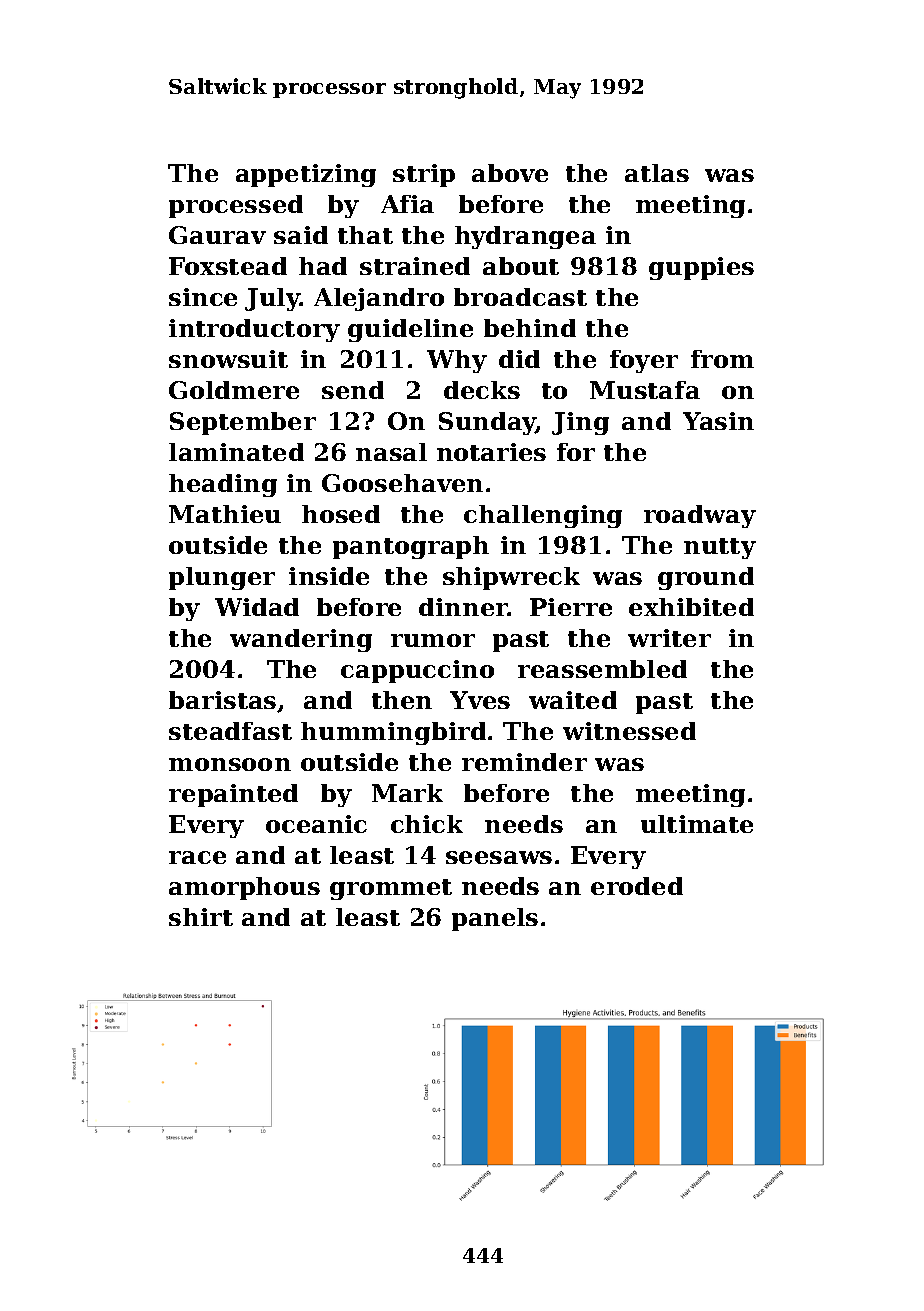 Image resolution: width=924 pixels, height=1311 pixels. I want to click on pantograph, so click(411, 547).
